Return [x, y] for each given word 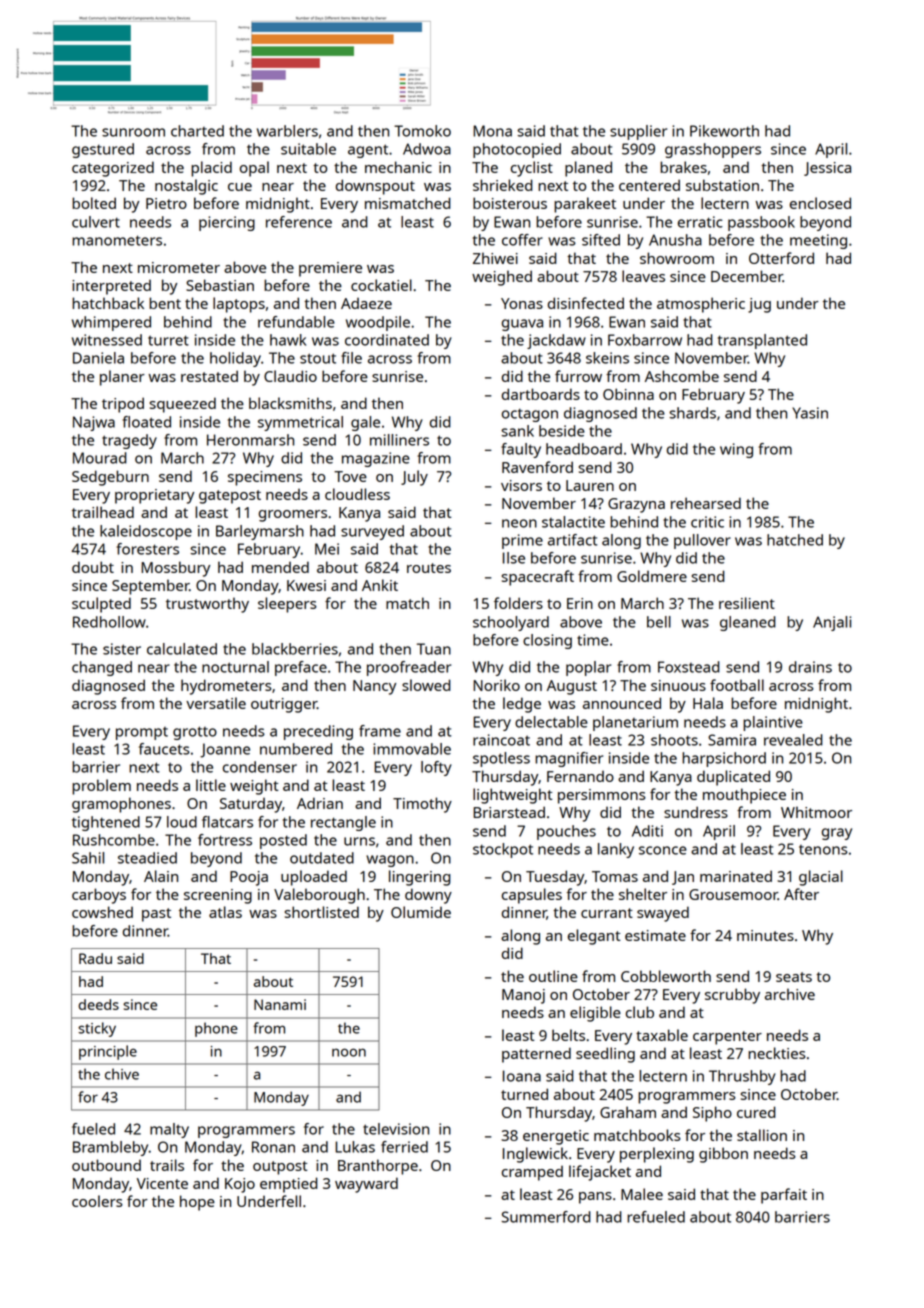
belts [568, 1035]
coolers [97, 1201]
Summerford [546, 1217]
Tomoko [422, 131]
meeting [818, 241]
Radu [95, 958]
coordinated [387, 340]
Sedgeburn [110, 478]
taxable [662, 1035]
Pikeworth [724, 131]
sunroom [133, 132]
